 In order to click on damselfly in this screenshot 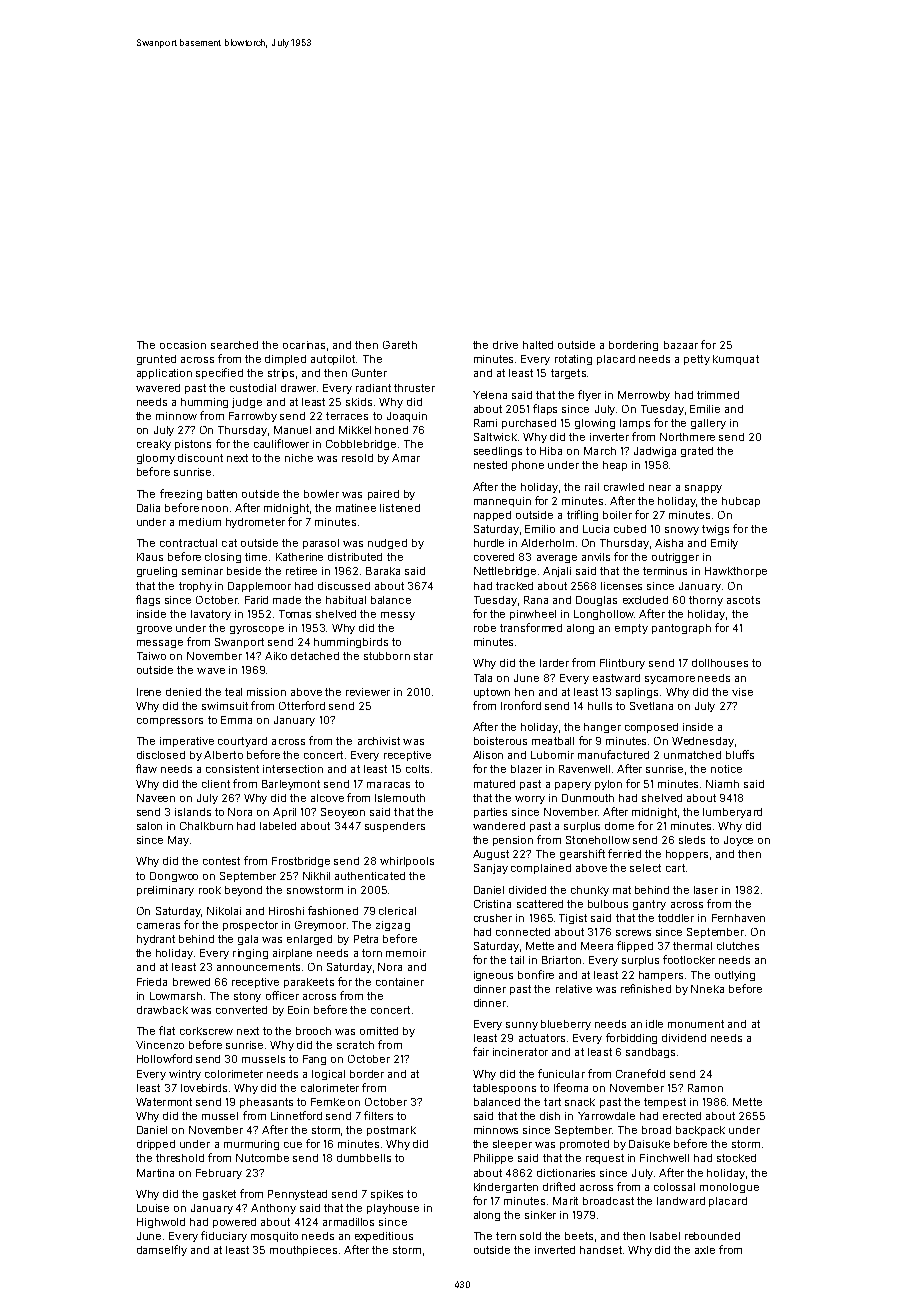, I will do `click(162, 1250)`.
